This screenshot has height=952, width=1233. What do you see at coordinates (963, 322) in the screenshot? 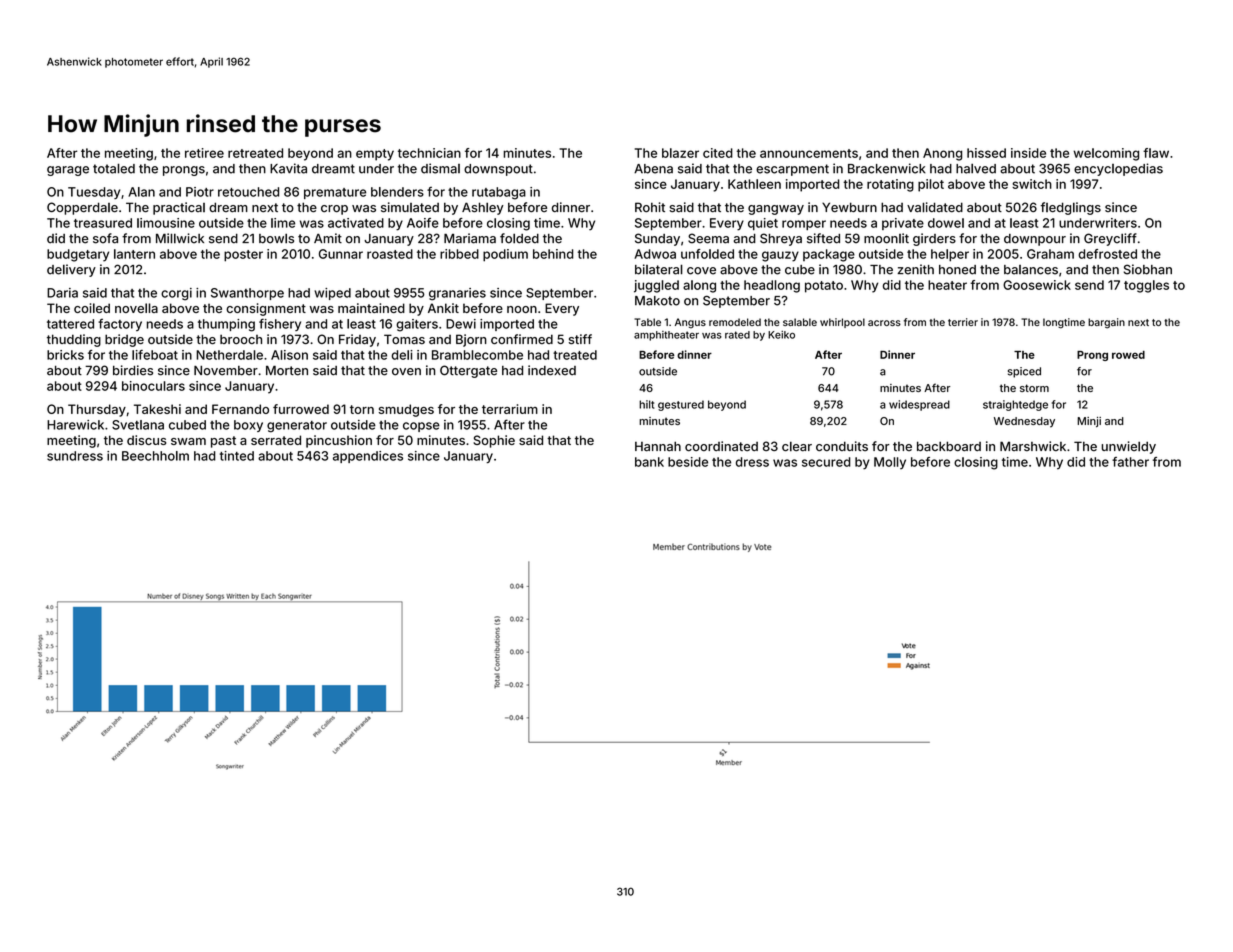
I see `terrier` at bounding box center [963, 322].
